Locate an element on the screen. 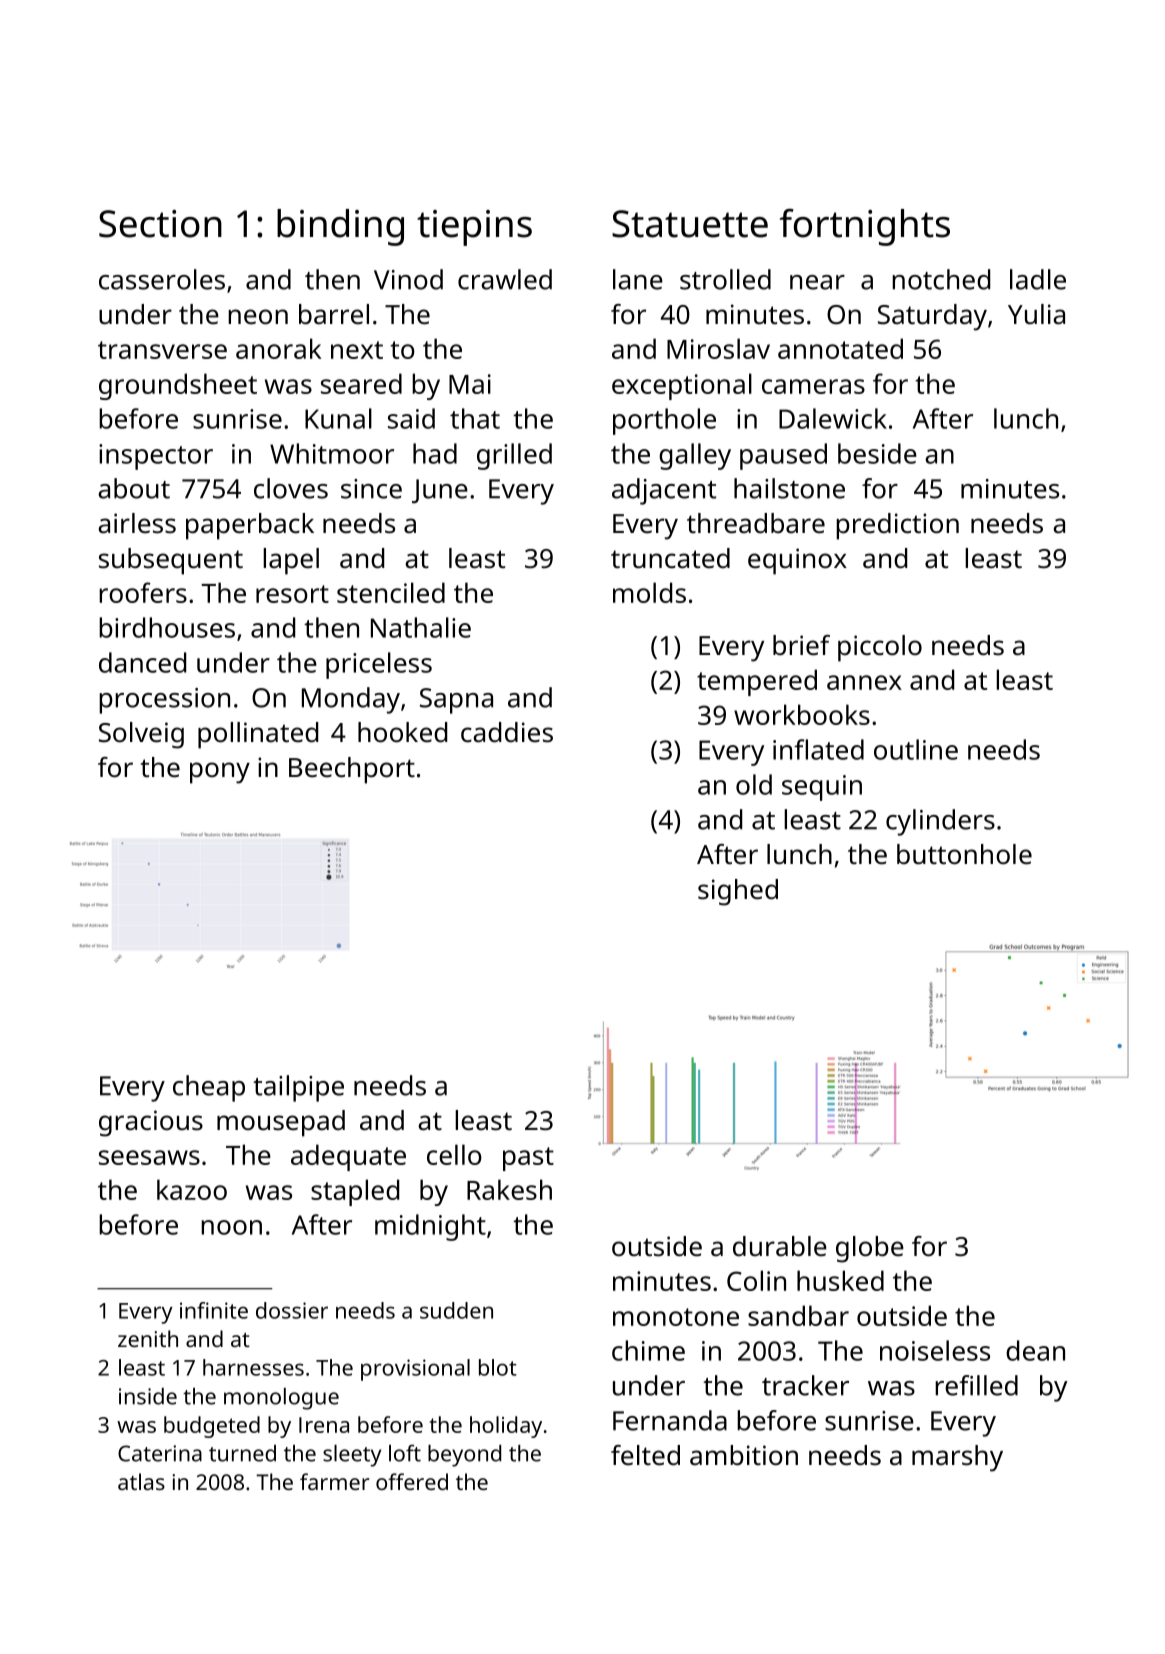  piccolo is located at coordinates (880, 648).
